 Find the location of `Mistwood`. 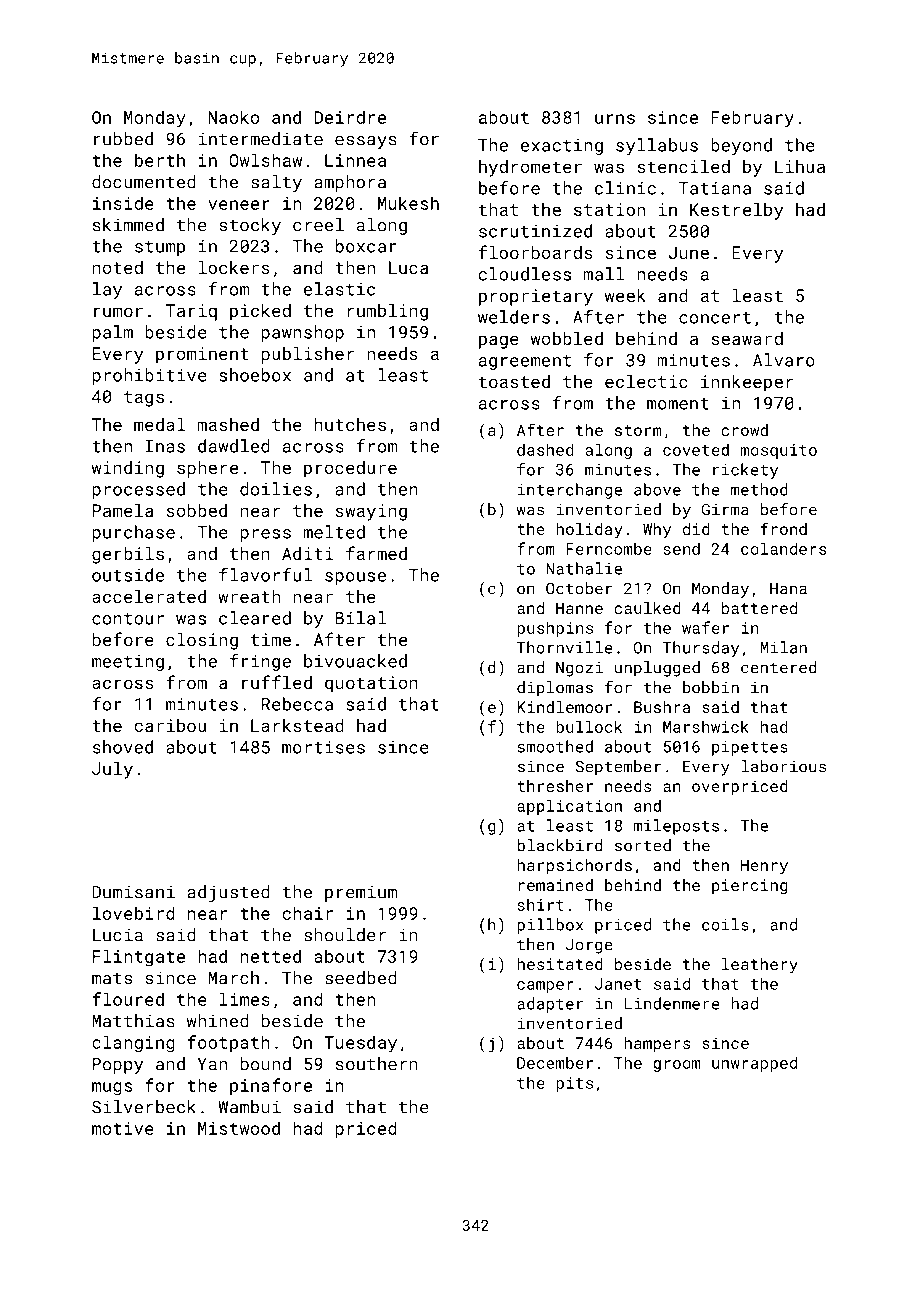

Mistwood is located at coordinates (239, 1128).
